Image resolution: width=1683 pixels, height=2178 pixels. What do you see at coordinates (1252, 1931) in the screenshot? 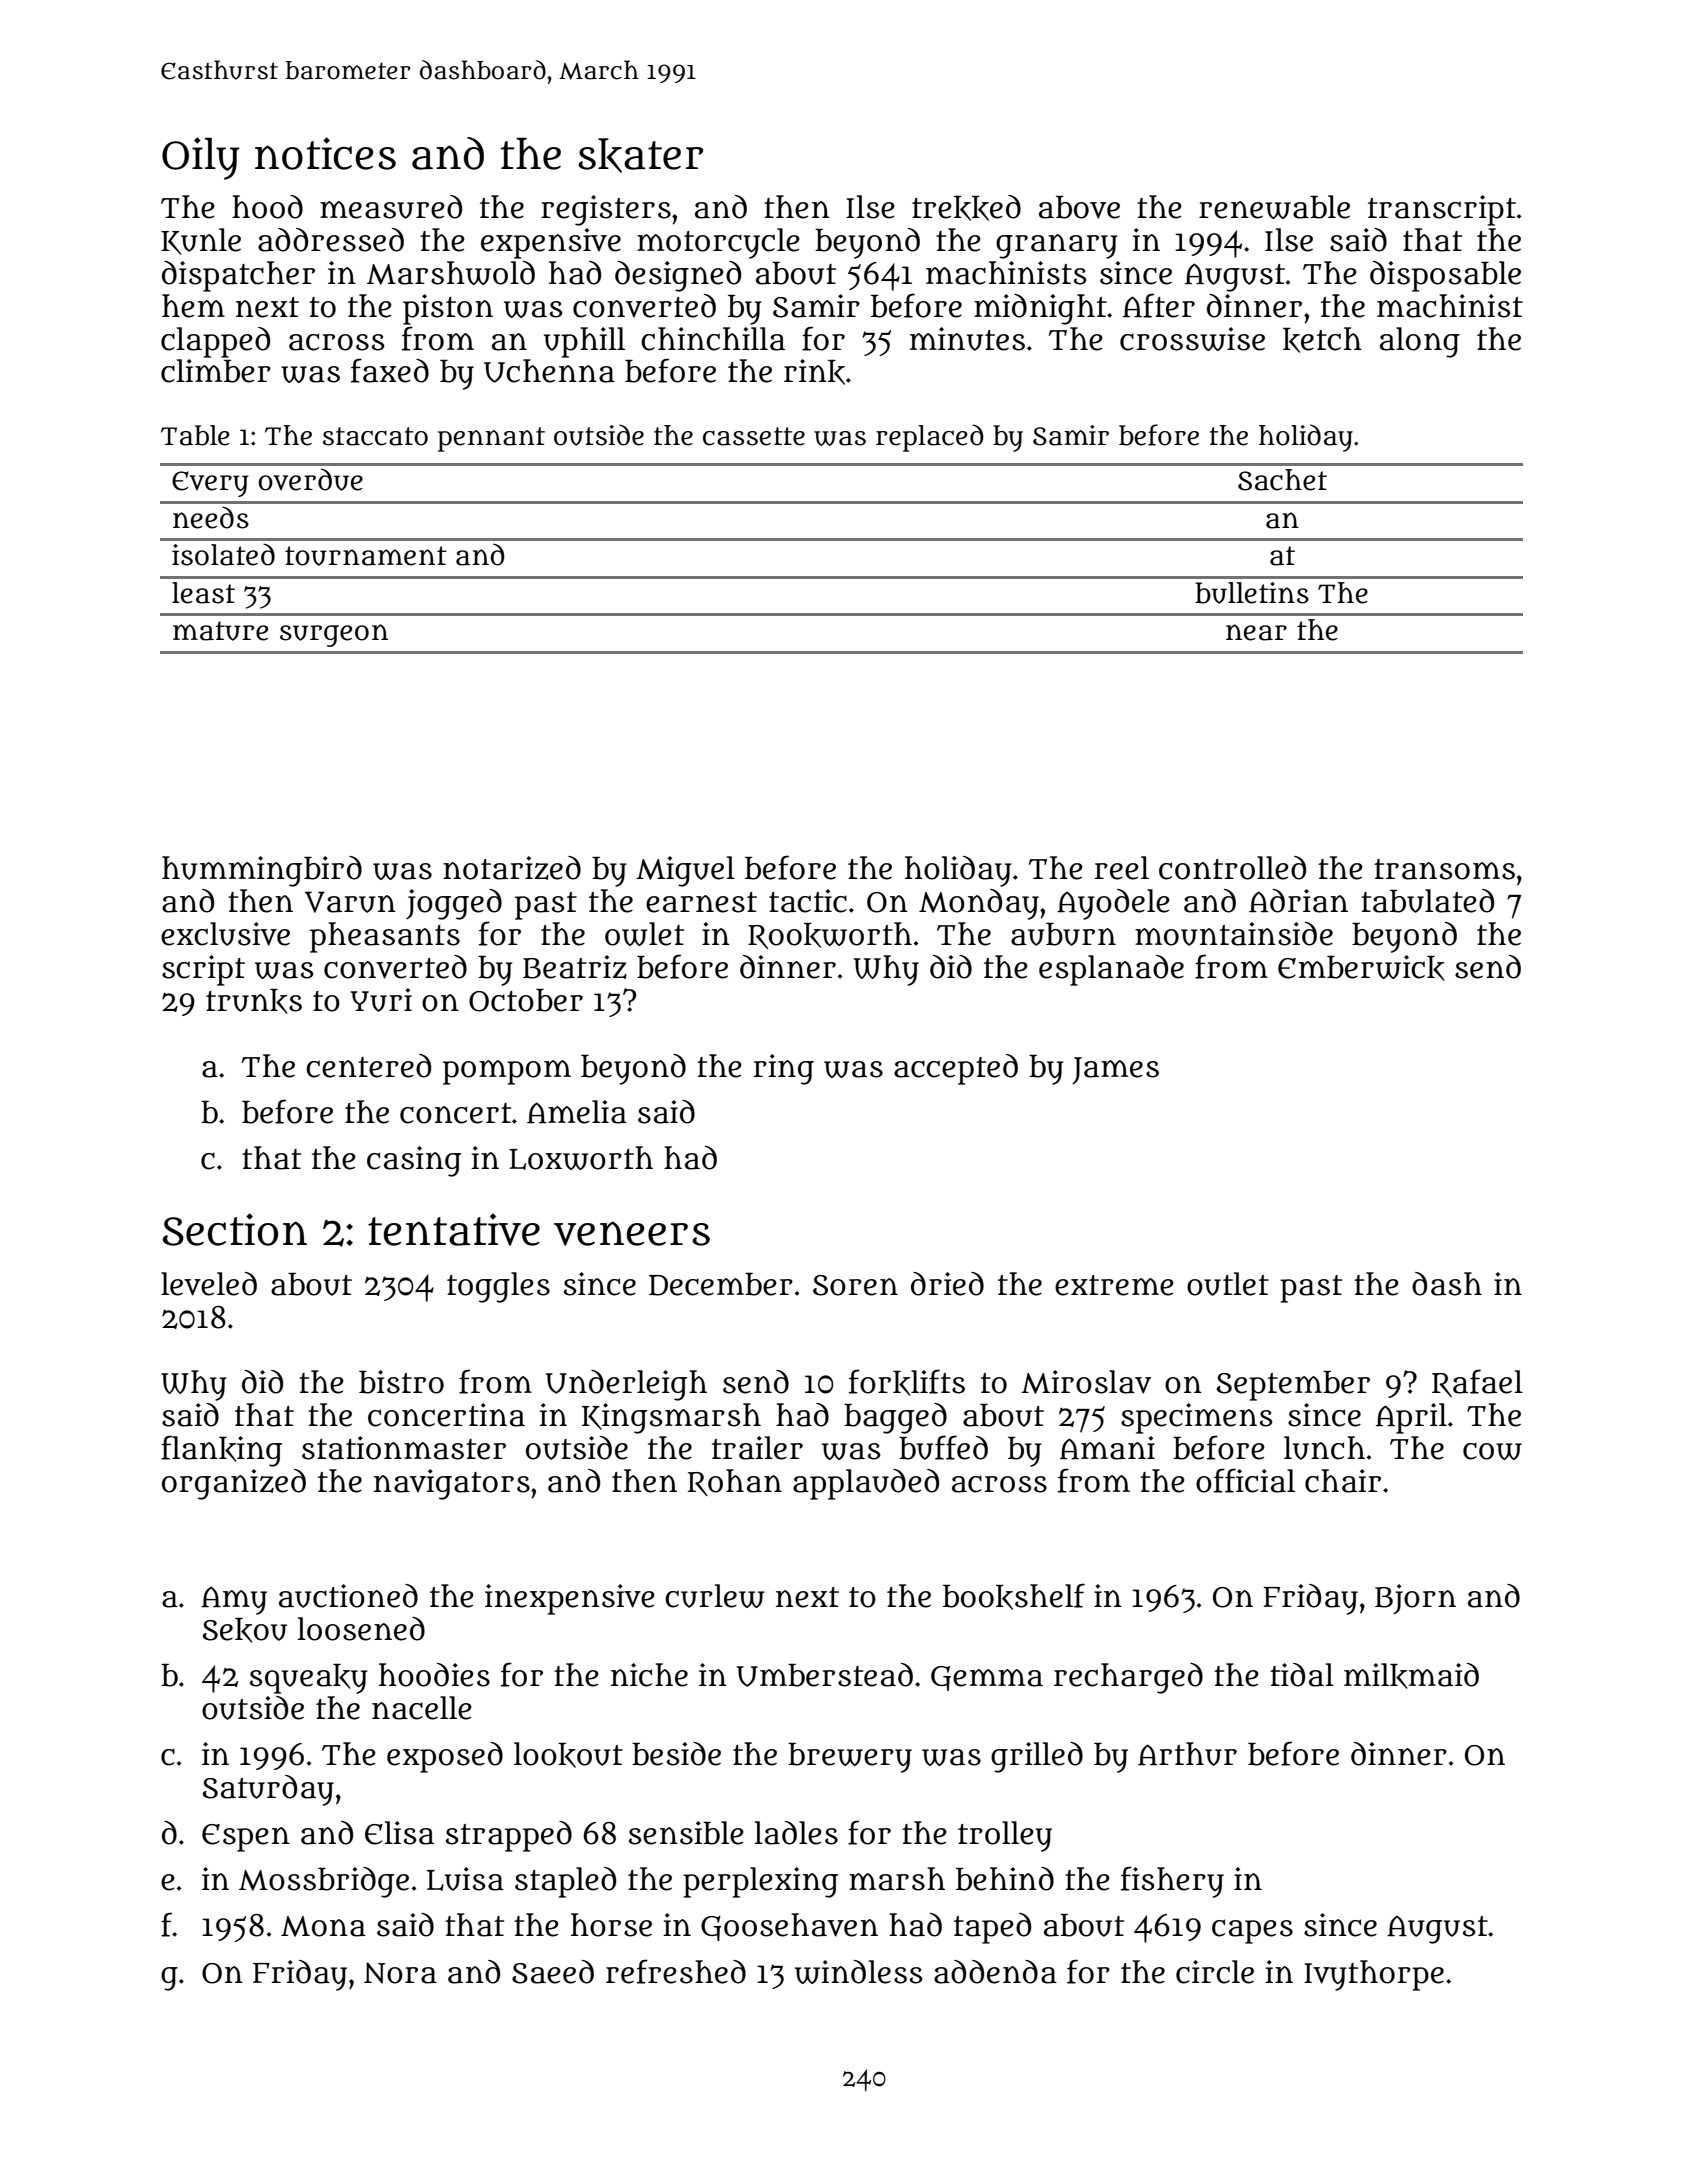
I see `capes` at bounding box center [1252, 1931].
